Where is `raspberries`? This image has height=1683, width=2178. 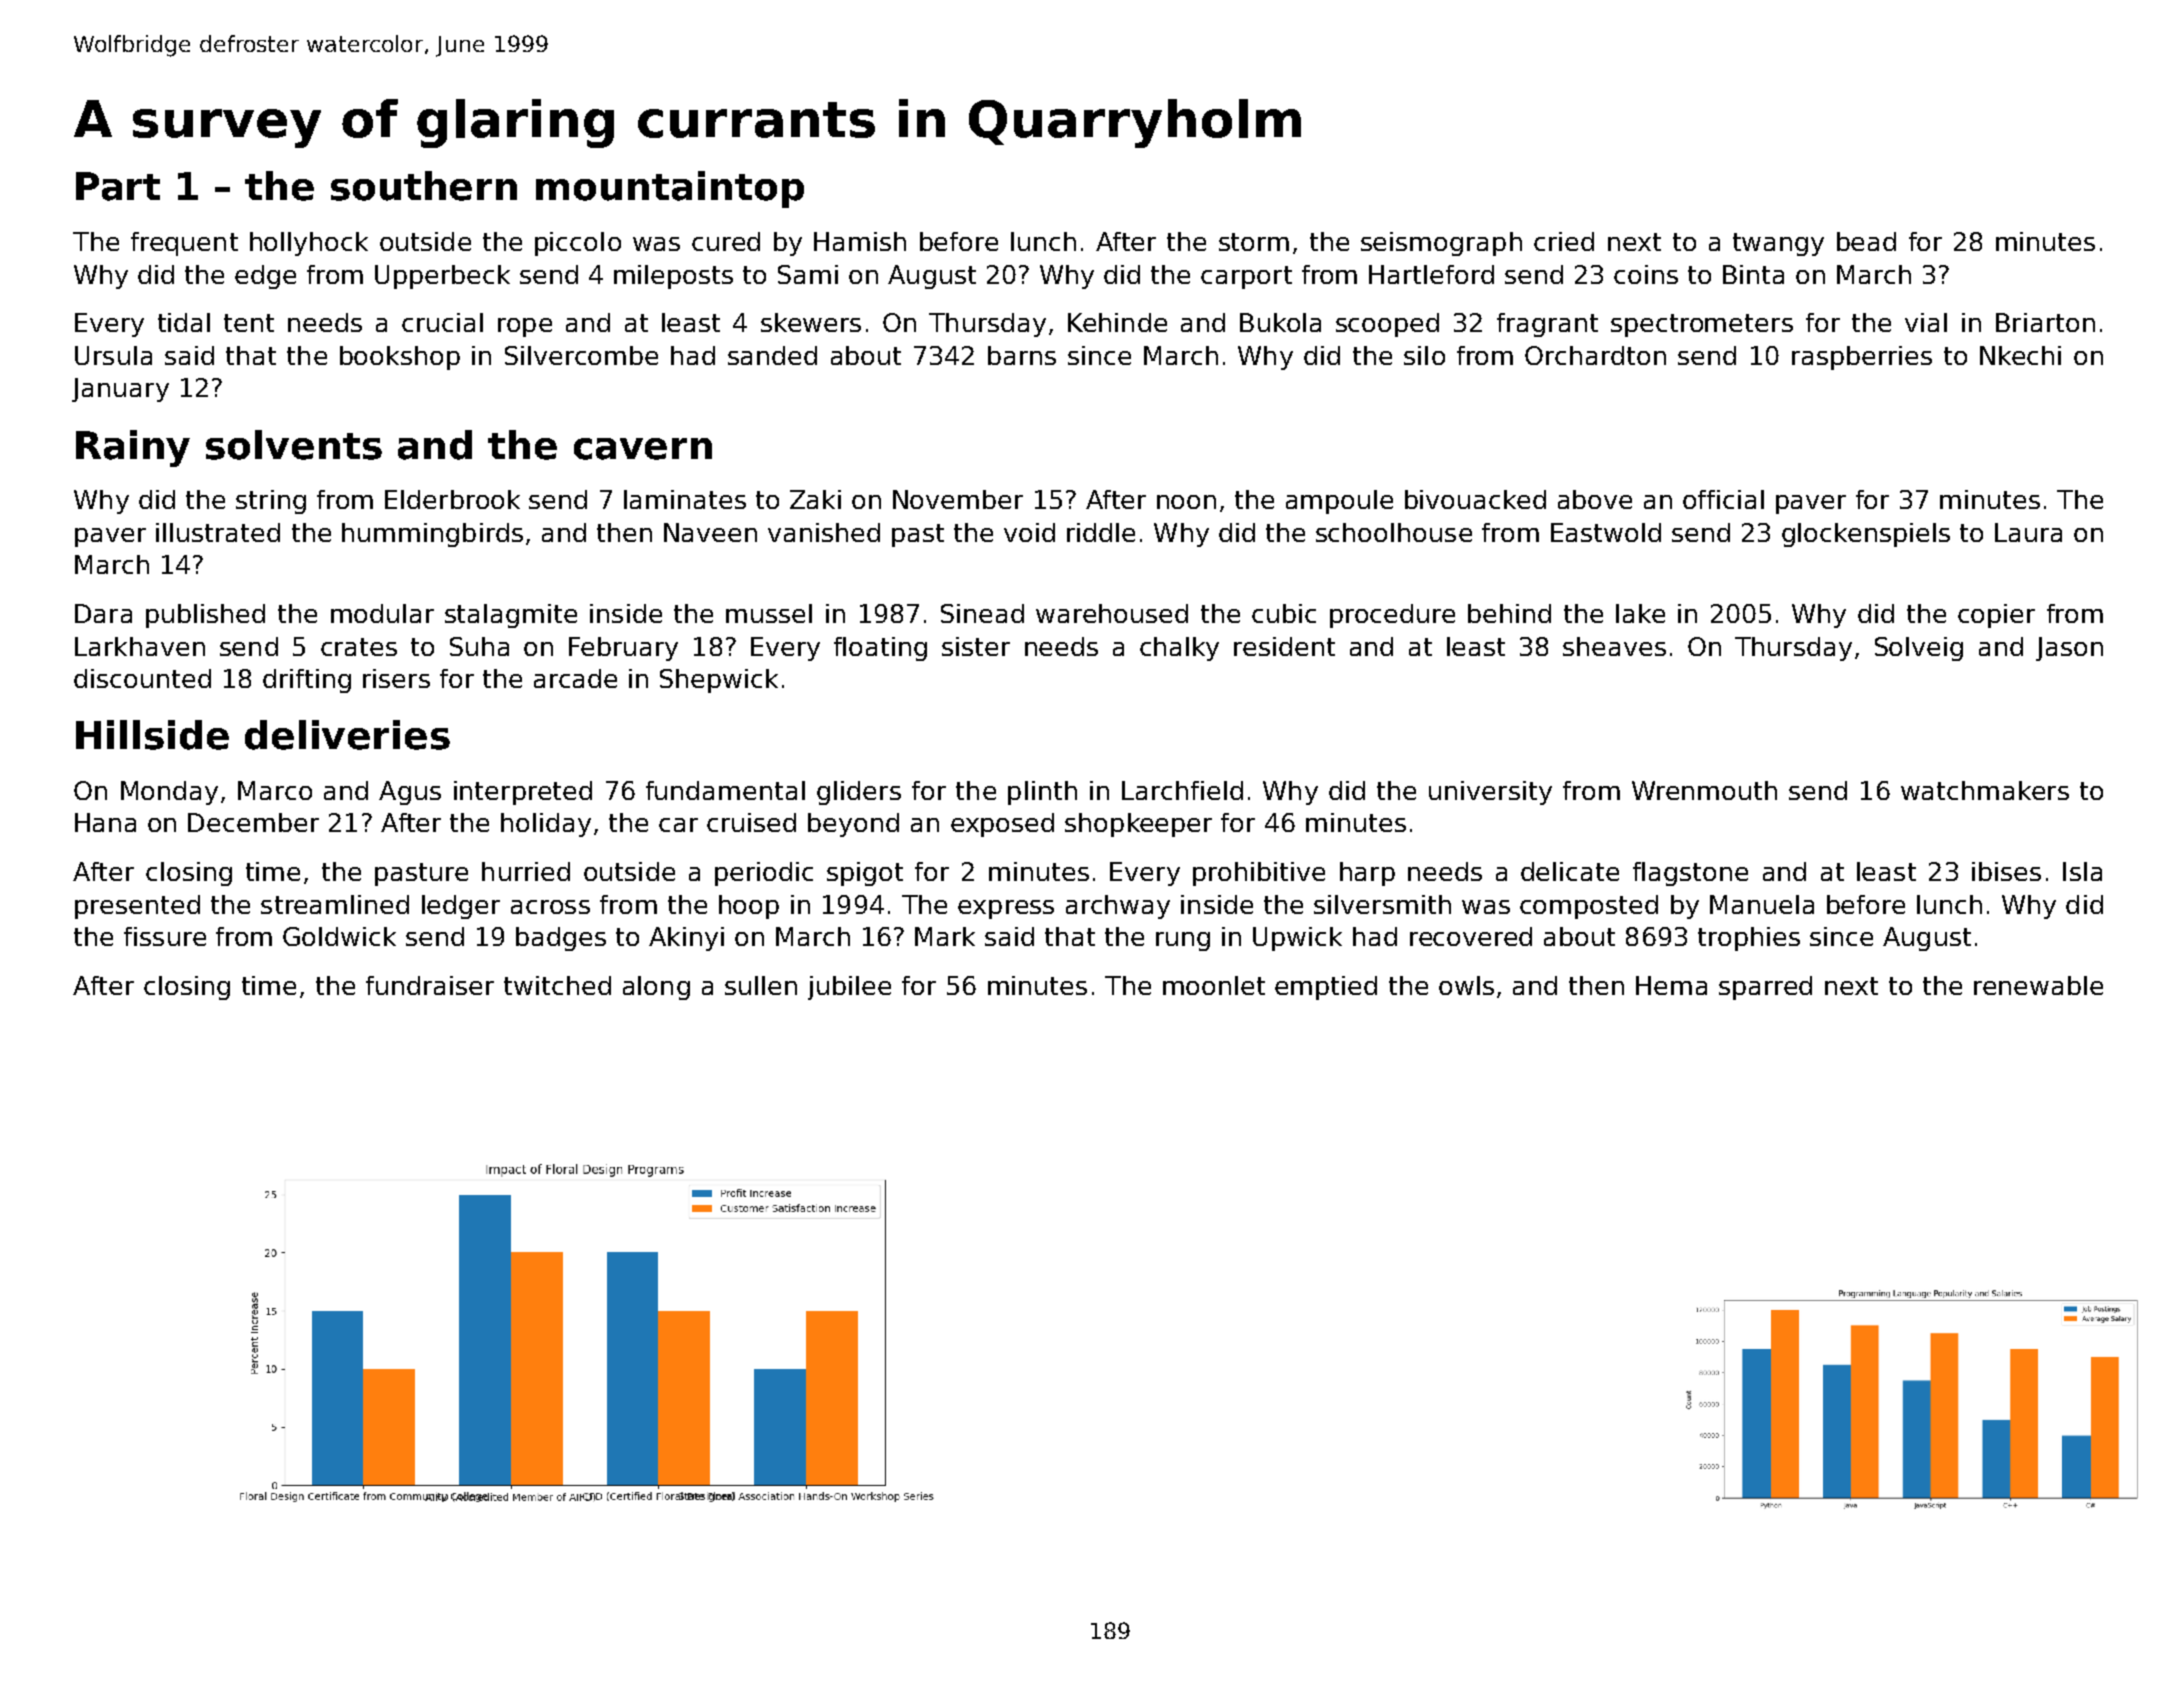
raspberries is located at coordinates (1862, 358).
